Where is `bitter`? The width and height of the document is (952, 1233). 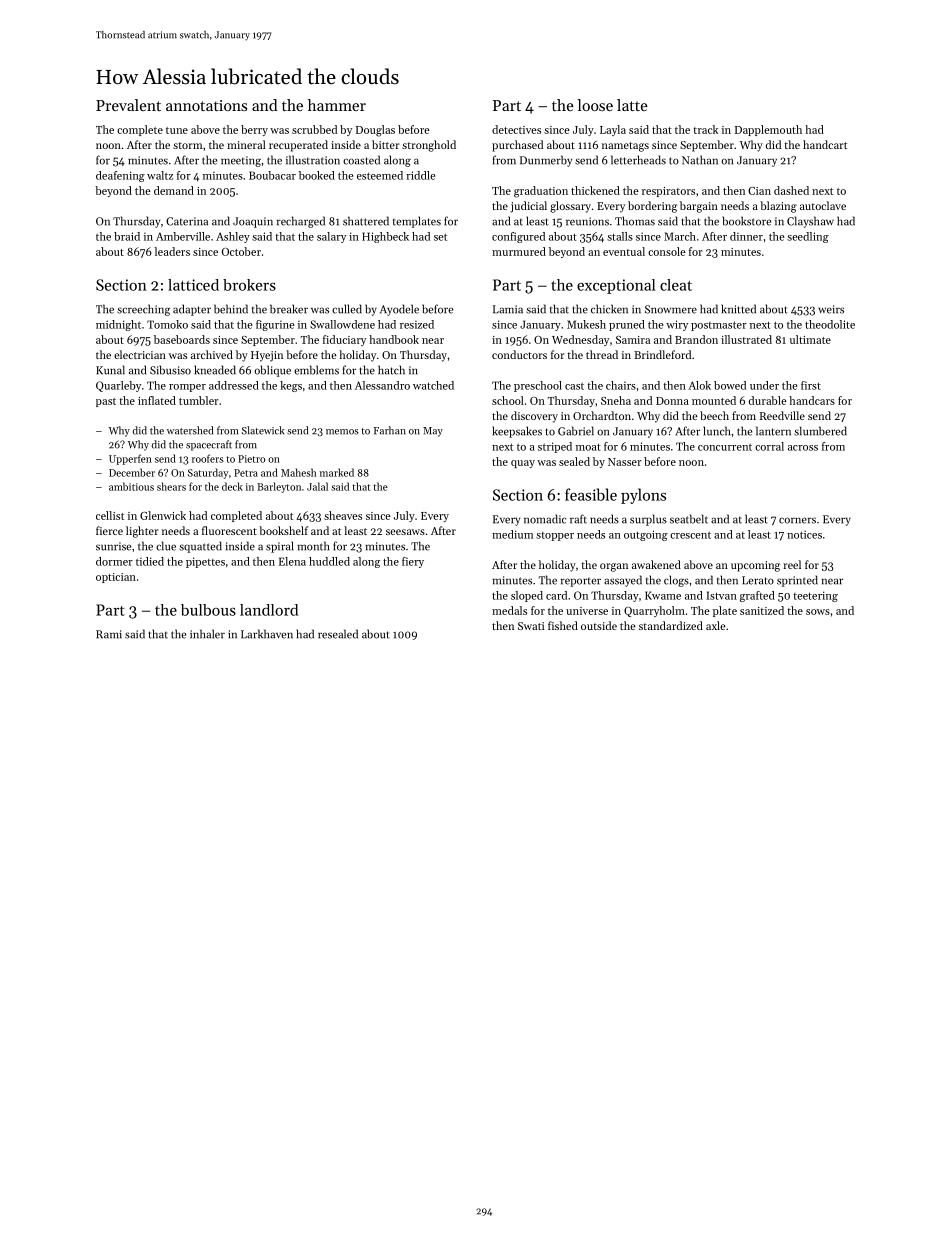 bitter is located at coordinates (386, 144).
